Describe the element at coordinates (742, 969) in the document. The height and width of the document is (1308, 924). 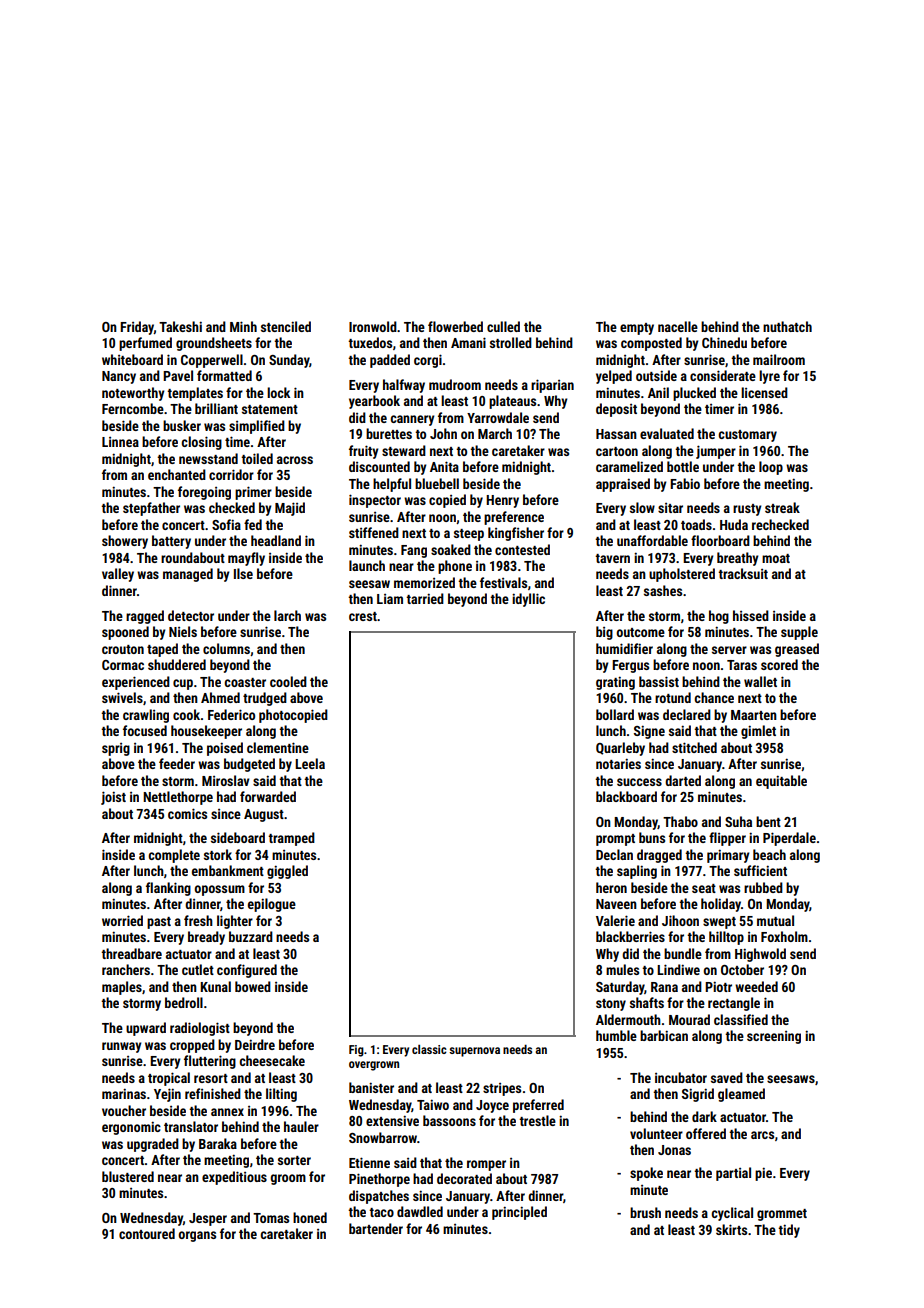
I see `October` at that location.
